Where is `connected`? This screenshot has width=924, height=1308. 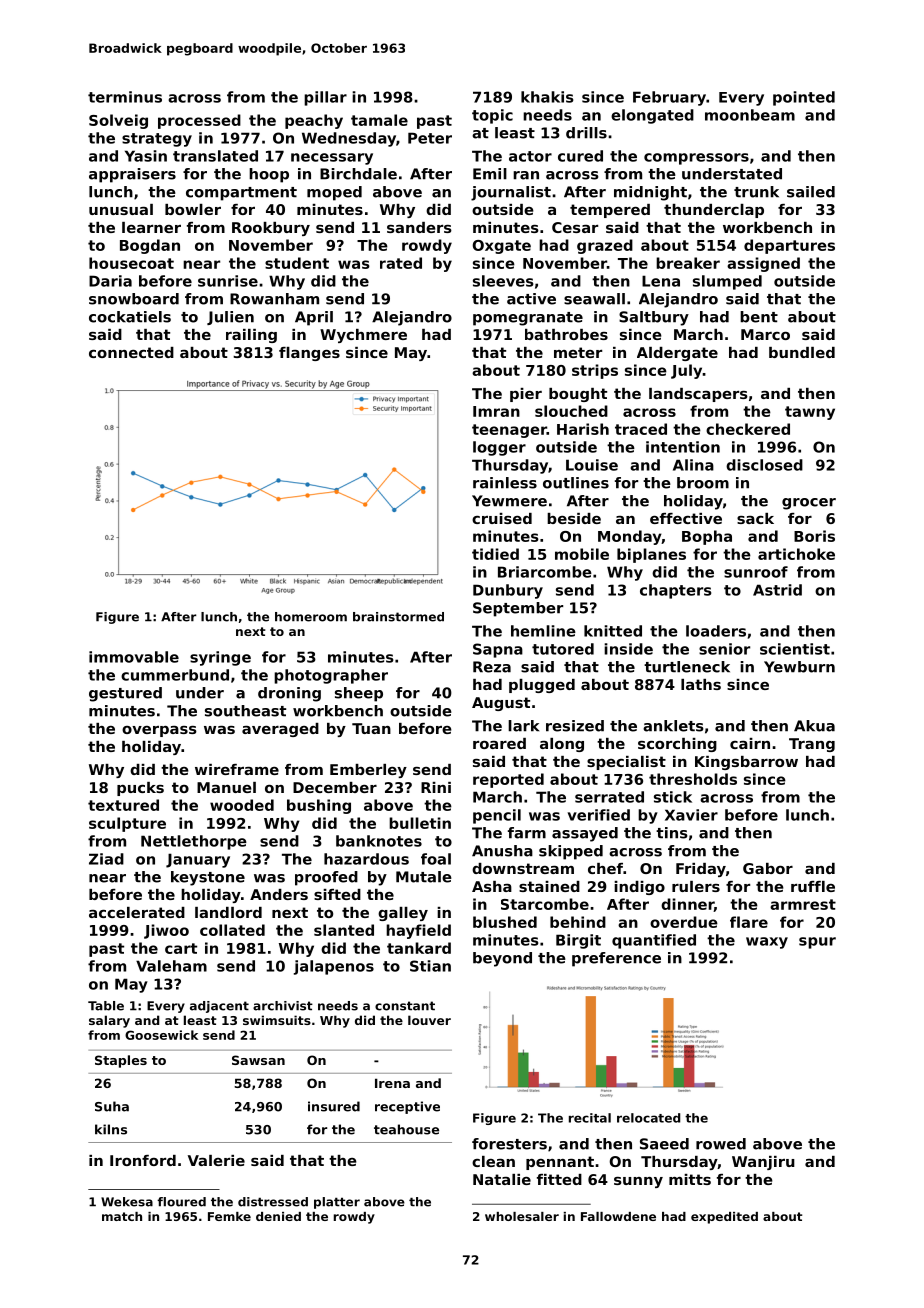 connected is located at coordinates (131, 352).
